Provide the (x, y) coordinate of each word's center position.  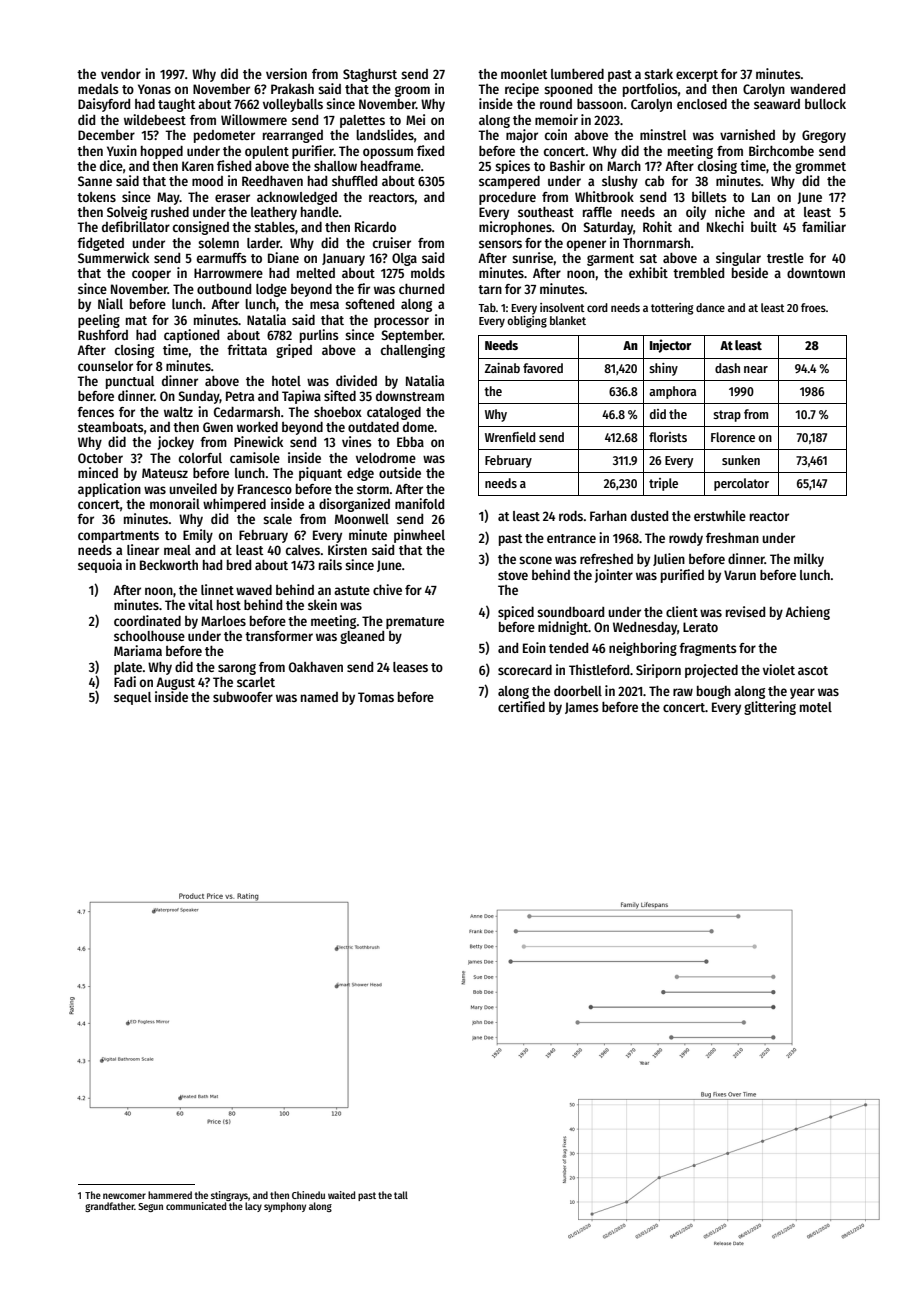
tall (401, 1195)
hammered (170, 1195)
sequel (132, 698)
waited (341, 1195)
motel (816, 707)
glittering (770, 708)
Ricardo (375, 226)
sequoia (100, 566)
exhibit (648, 272)
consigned (201, 228)
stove (513, 575)
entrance (571, 538)
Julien (669, 559)
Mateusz (165, 473)
